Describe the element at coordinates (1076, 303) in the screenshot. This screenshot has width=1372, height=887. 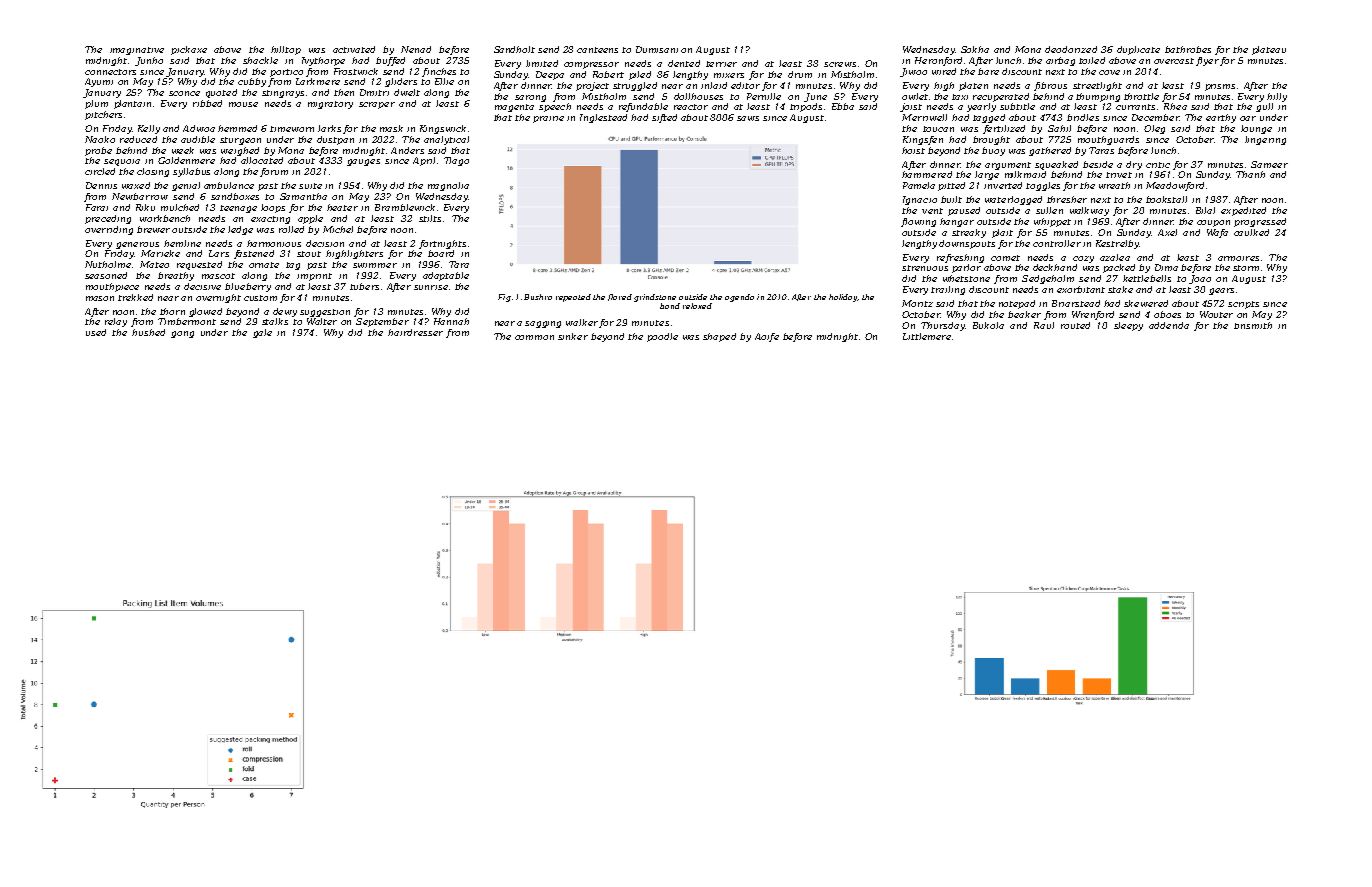
I see `Briarstead` at that location.
